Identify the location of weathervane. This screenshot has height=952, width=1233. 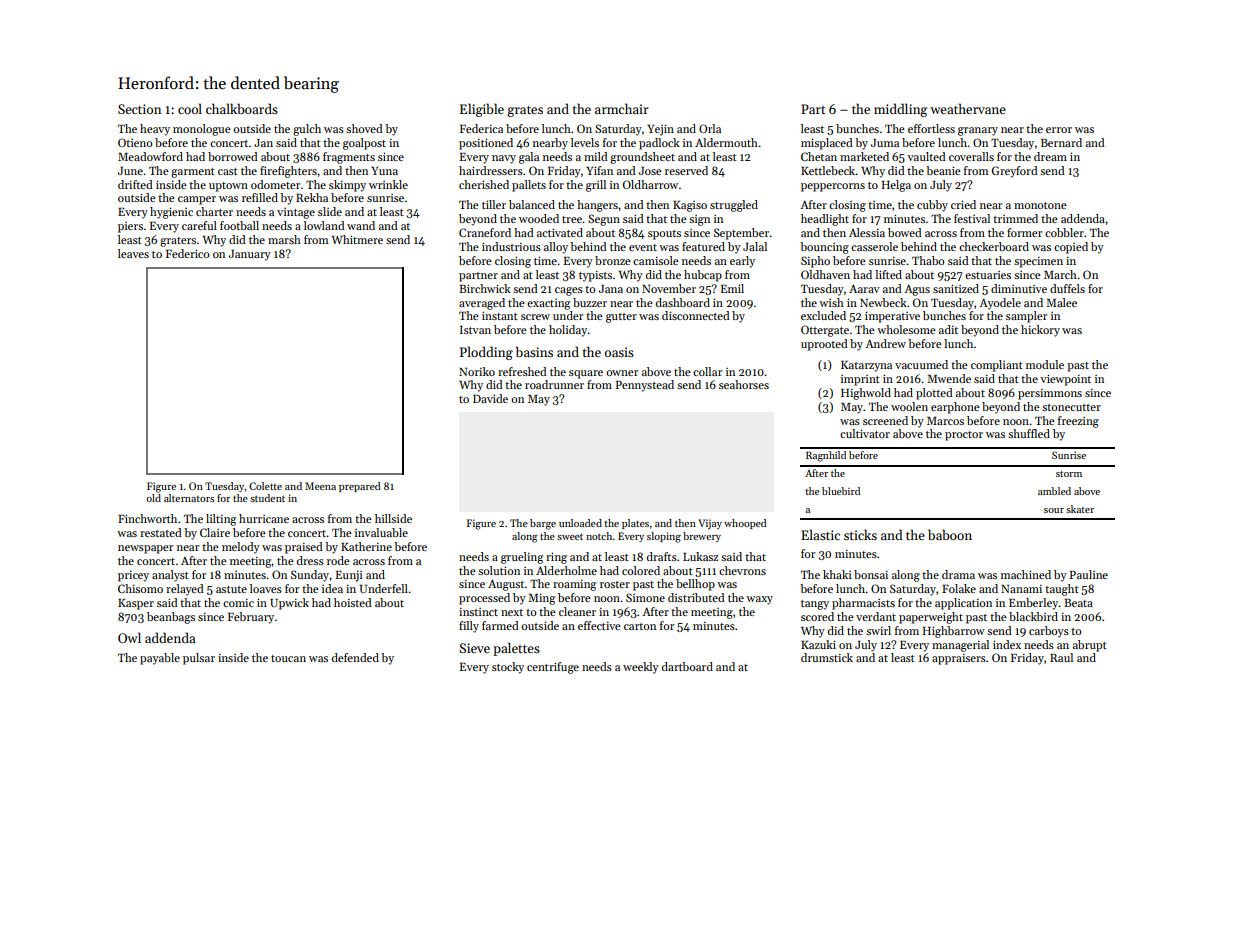
(968, 108).
